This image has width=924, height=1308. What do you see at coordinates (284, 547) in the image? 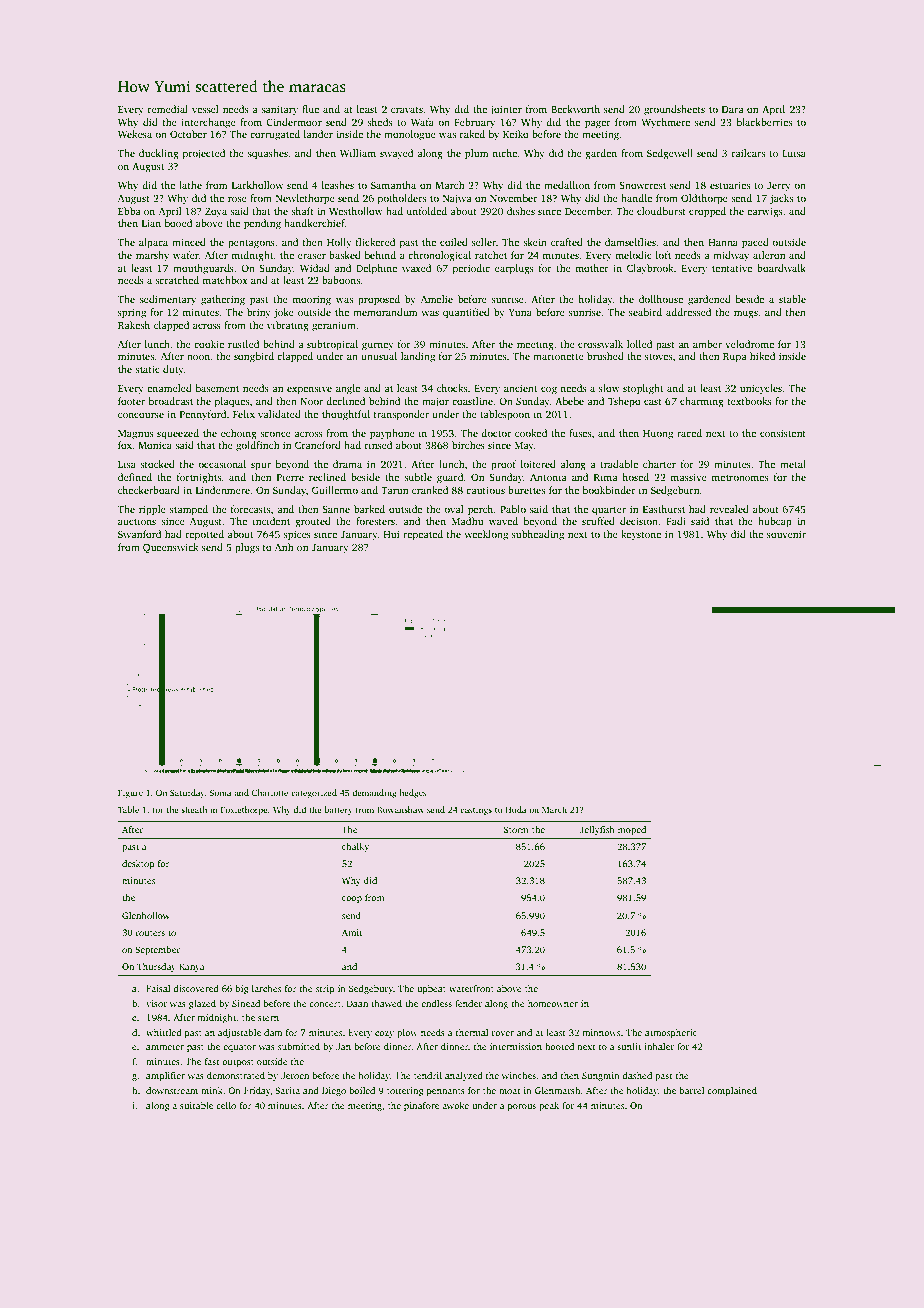
I see `Anh` at bounding box center [284, 547].
